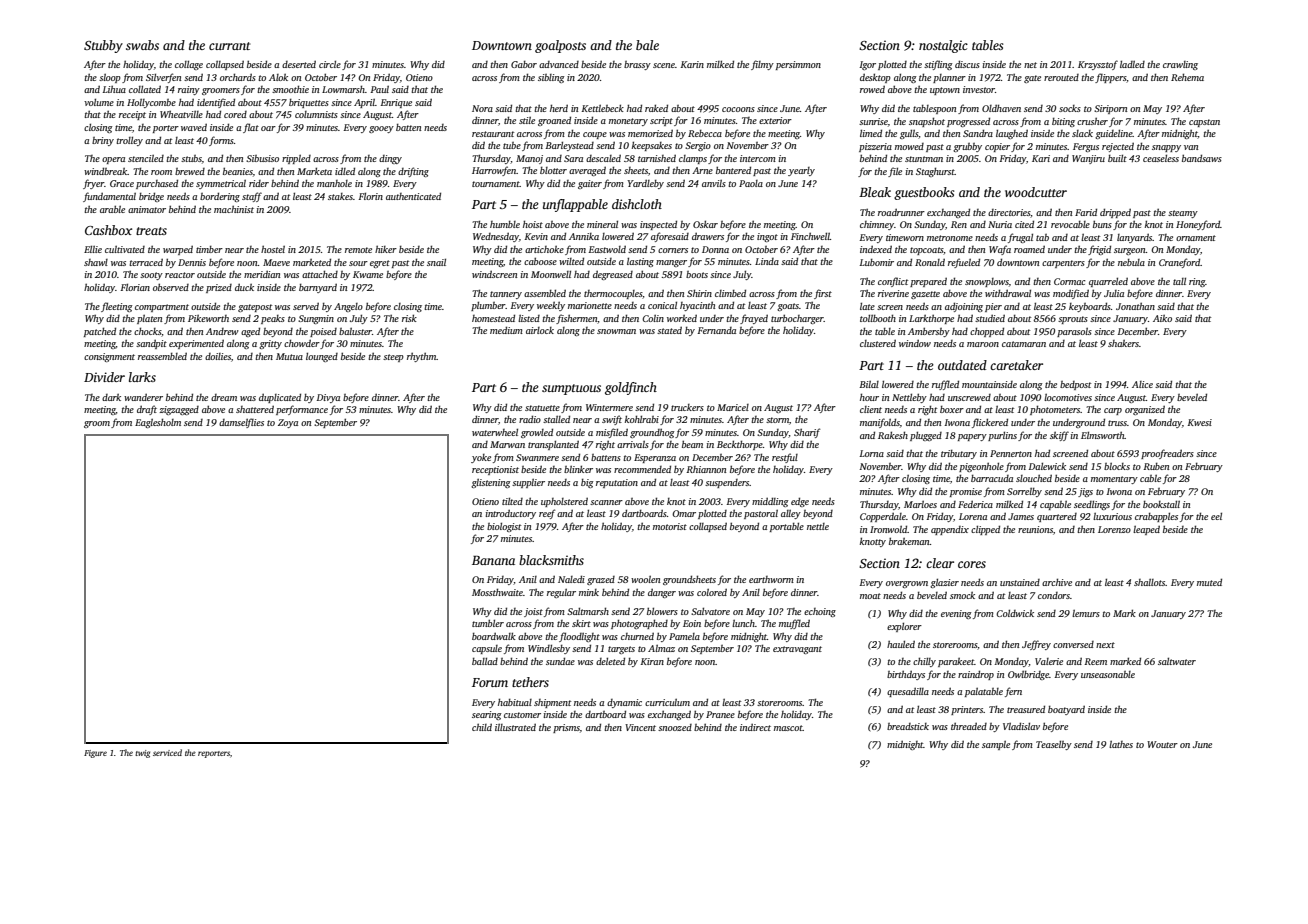 This screenshot has height=924, width=1308. Describe the element at coordinates (157, 184) in the screenshot. I see `purchased` at that location.
